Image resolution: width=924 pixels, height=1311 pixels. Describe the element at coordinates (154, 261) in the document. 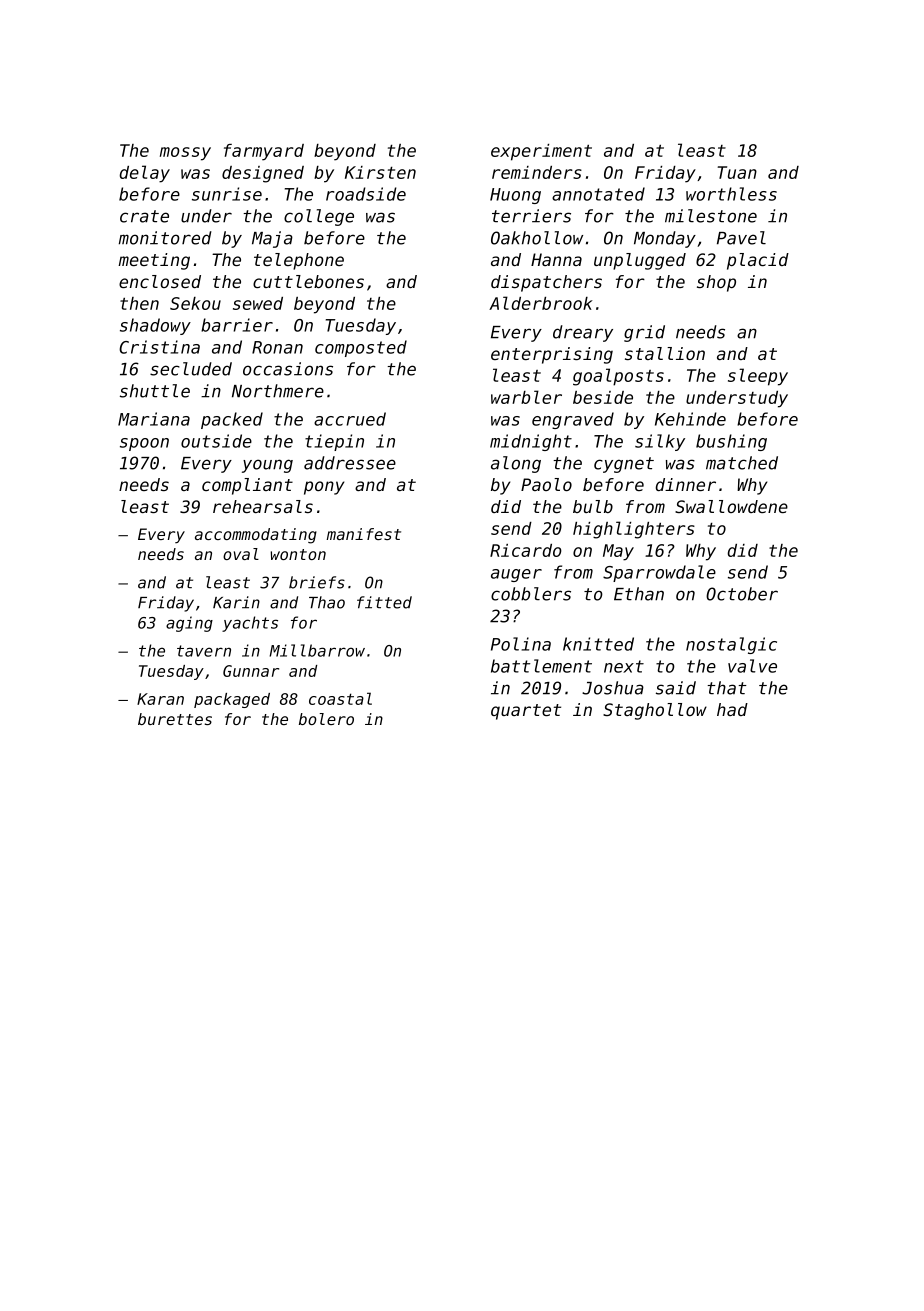

I see `meeting` at that location.
